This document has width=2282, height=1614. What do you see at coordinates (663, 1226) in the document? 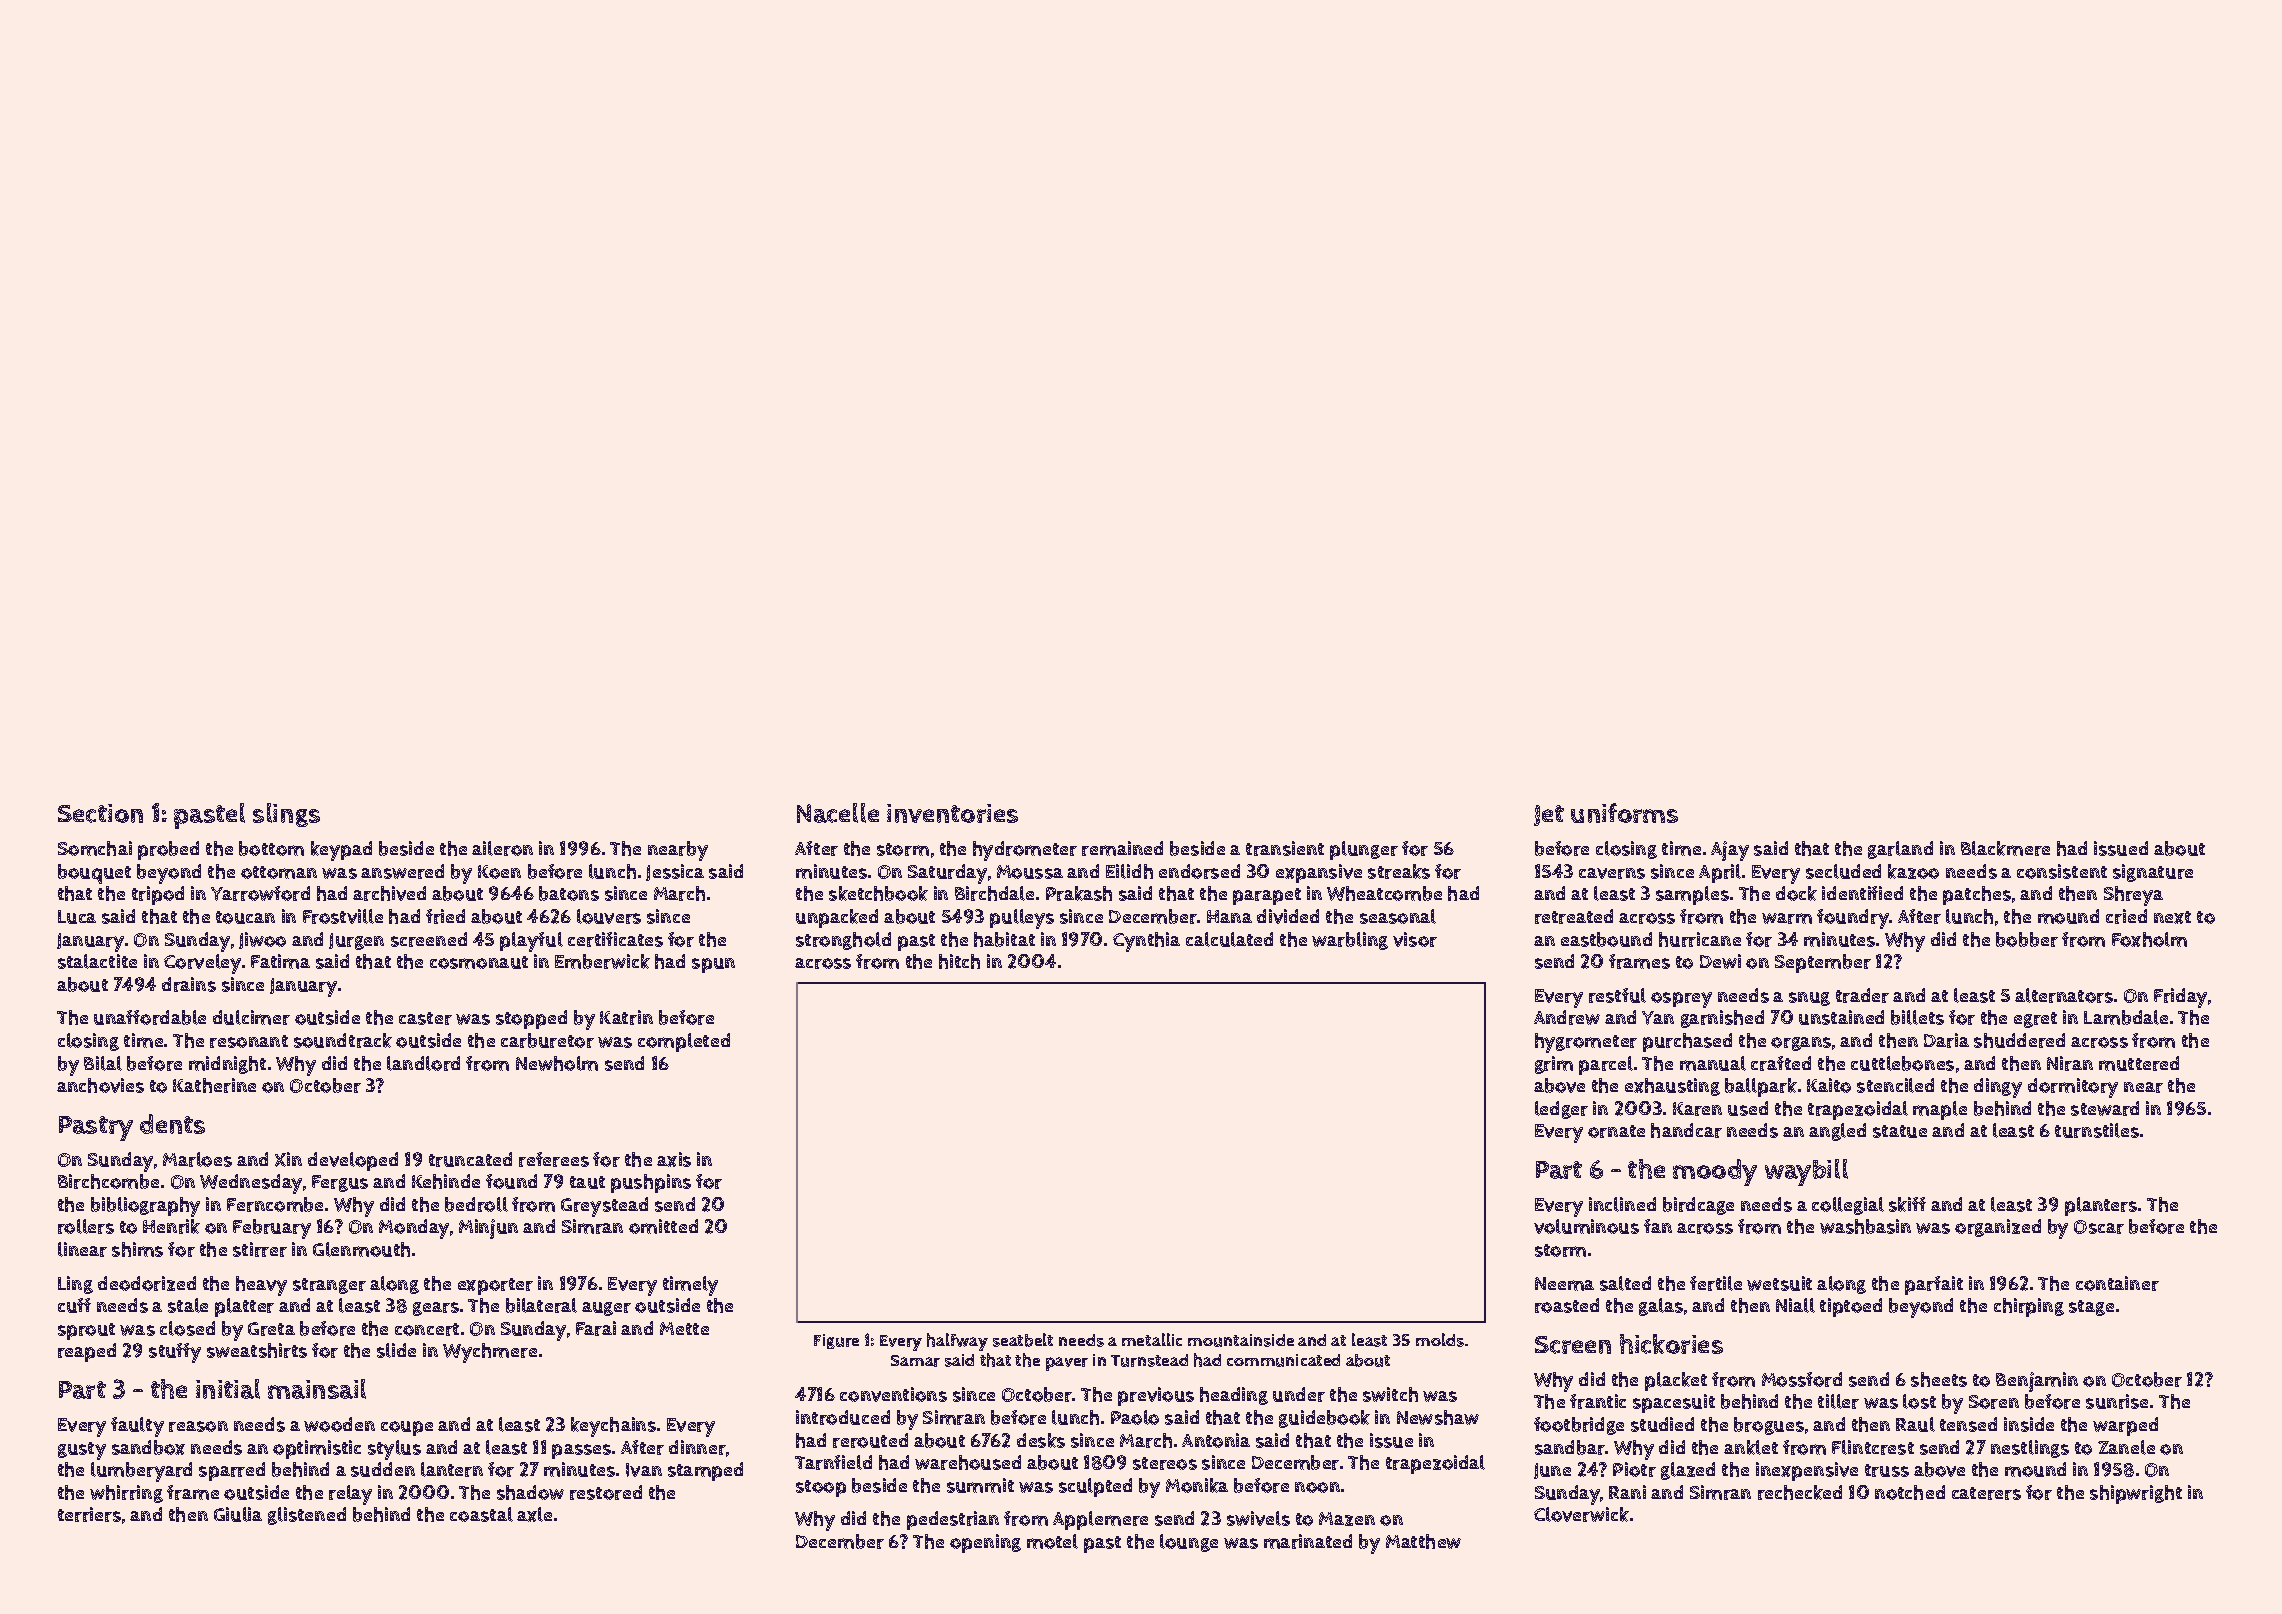
I see `omitted` at bounding box center [663, 1226].
